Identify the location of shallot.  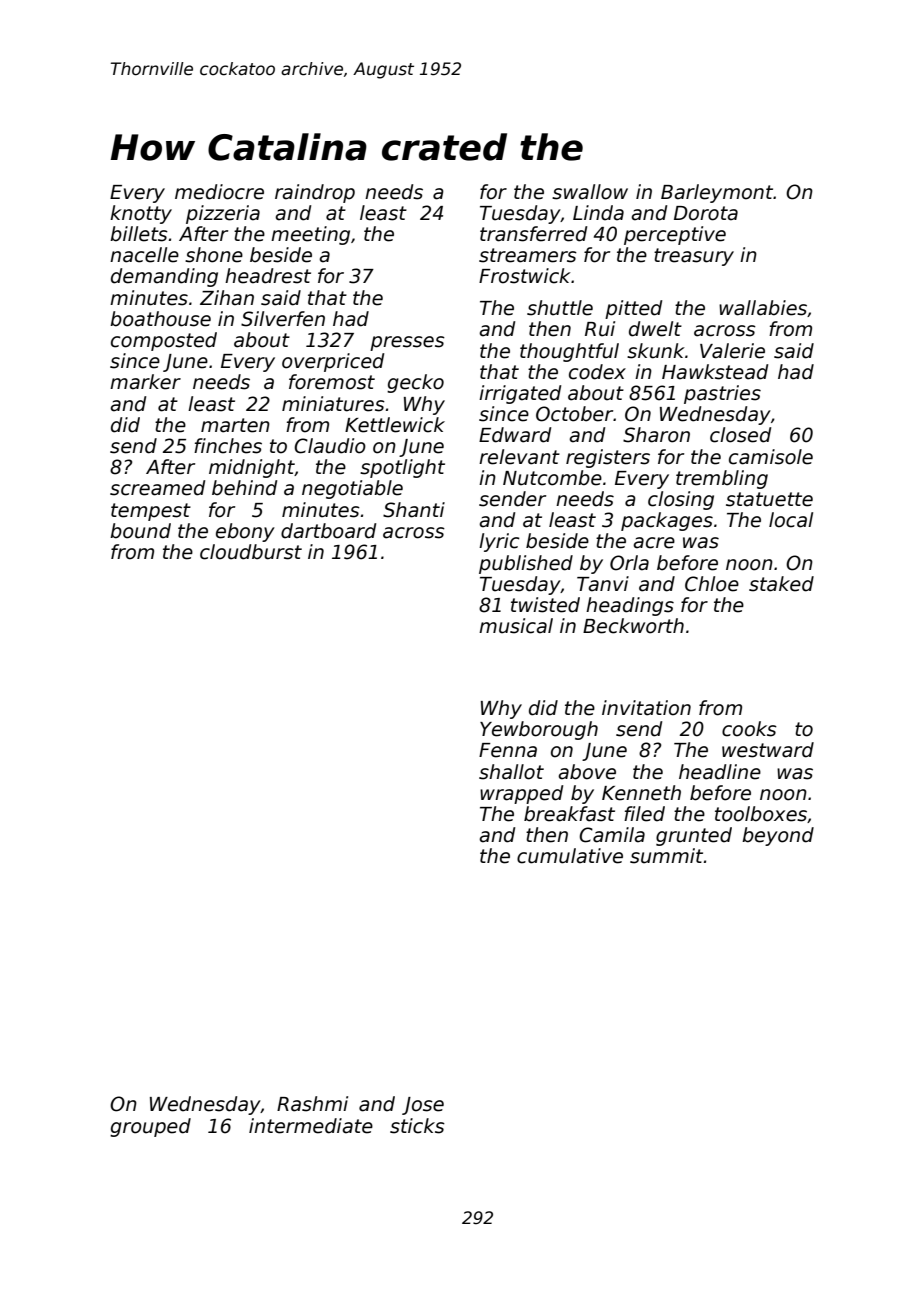
(511, 772).
